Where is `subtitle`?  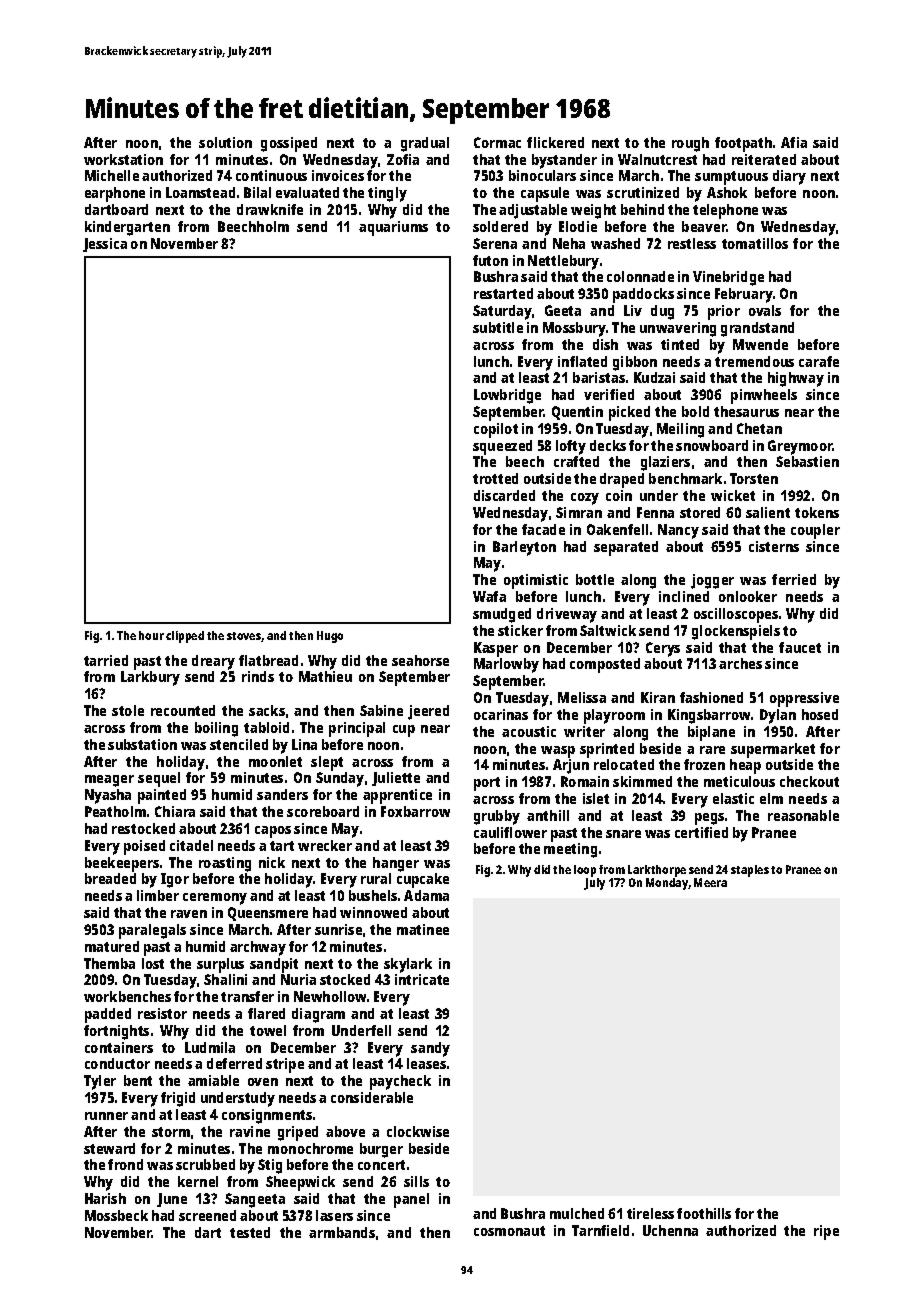 subtitle is located at coordinates (498, 327).
